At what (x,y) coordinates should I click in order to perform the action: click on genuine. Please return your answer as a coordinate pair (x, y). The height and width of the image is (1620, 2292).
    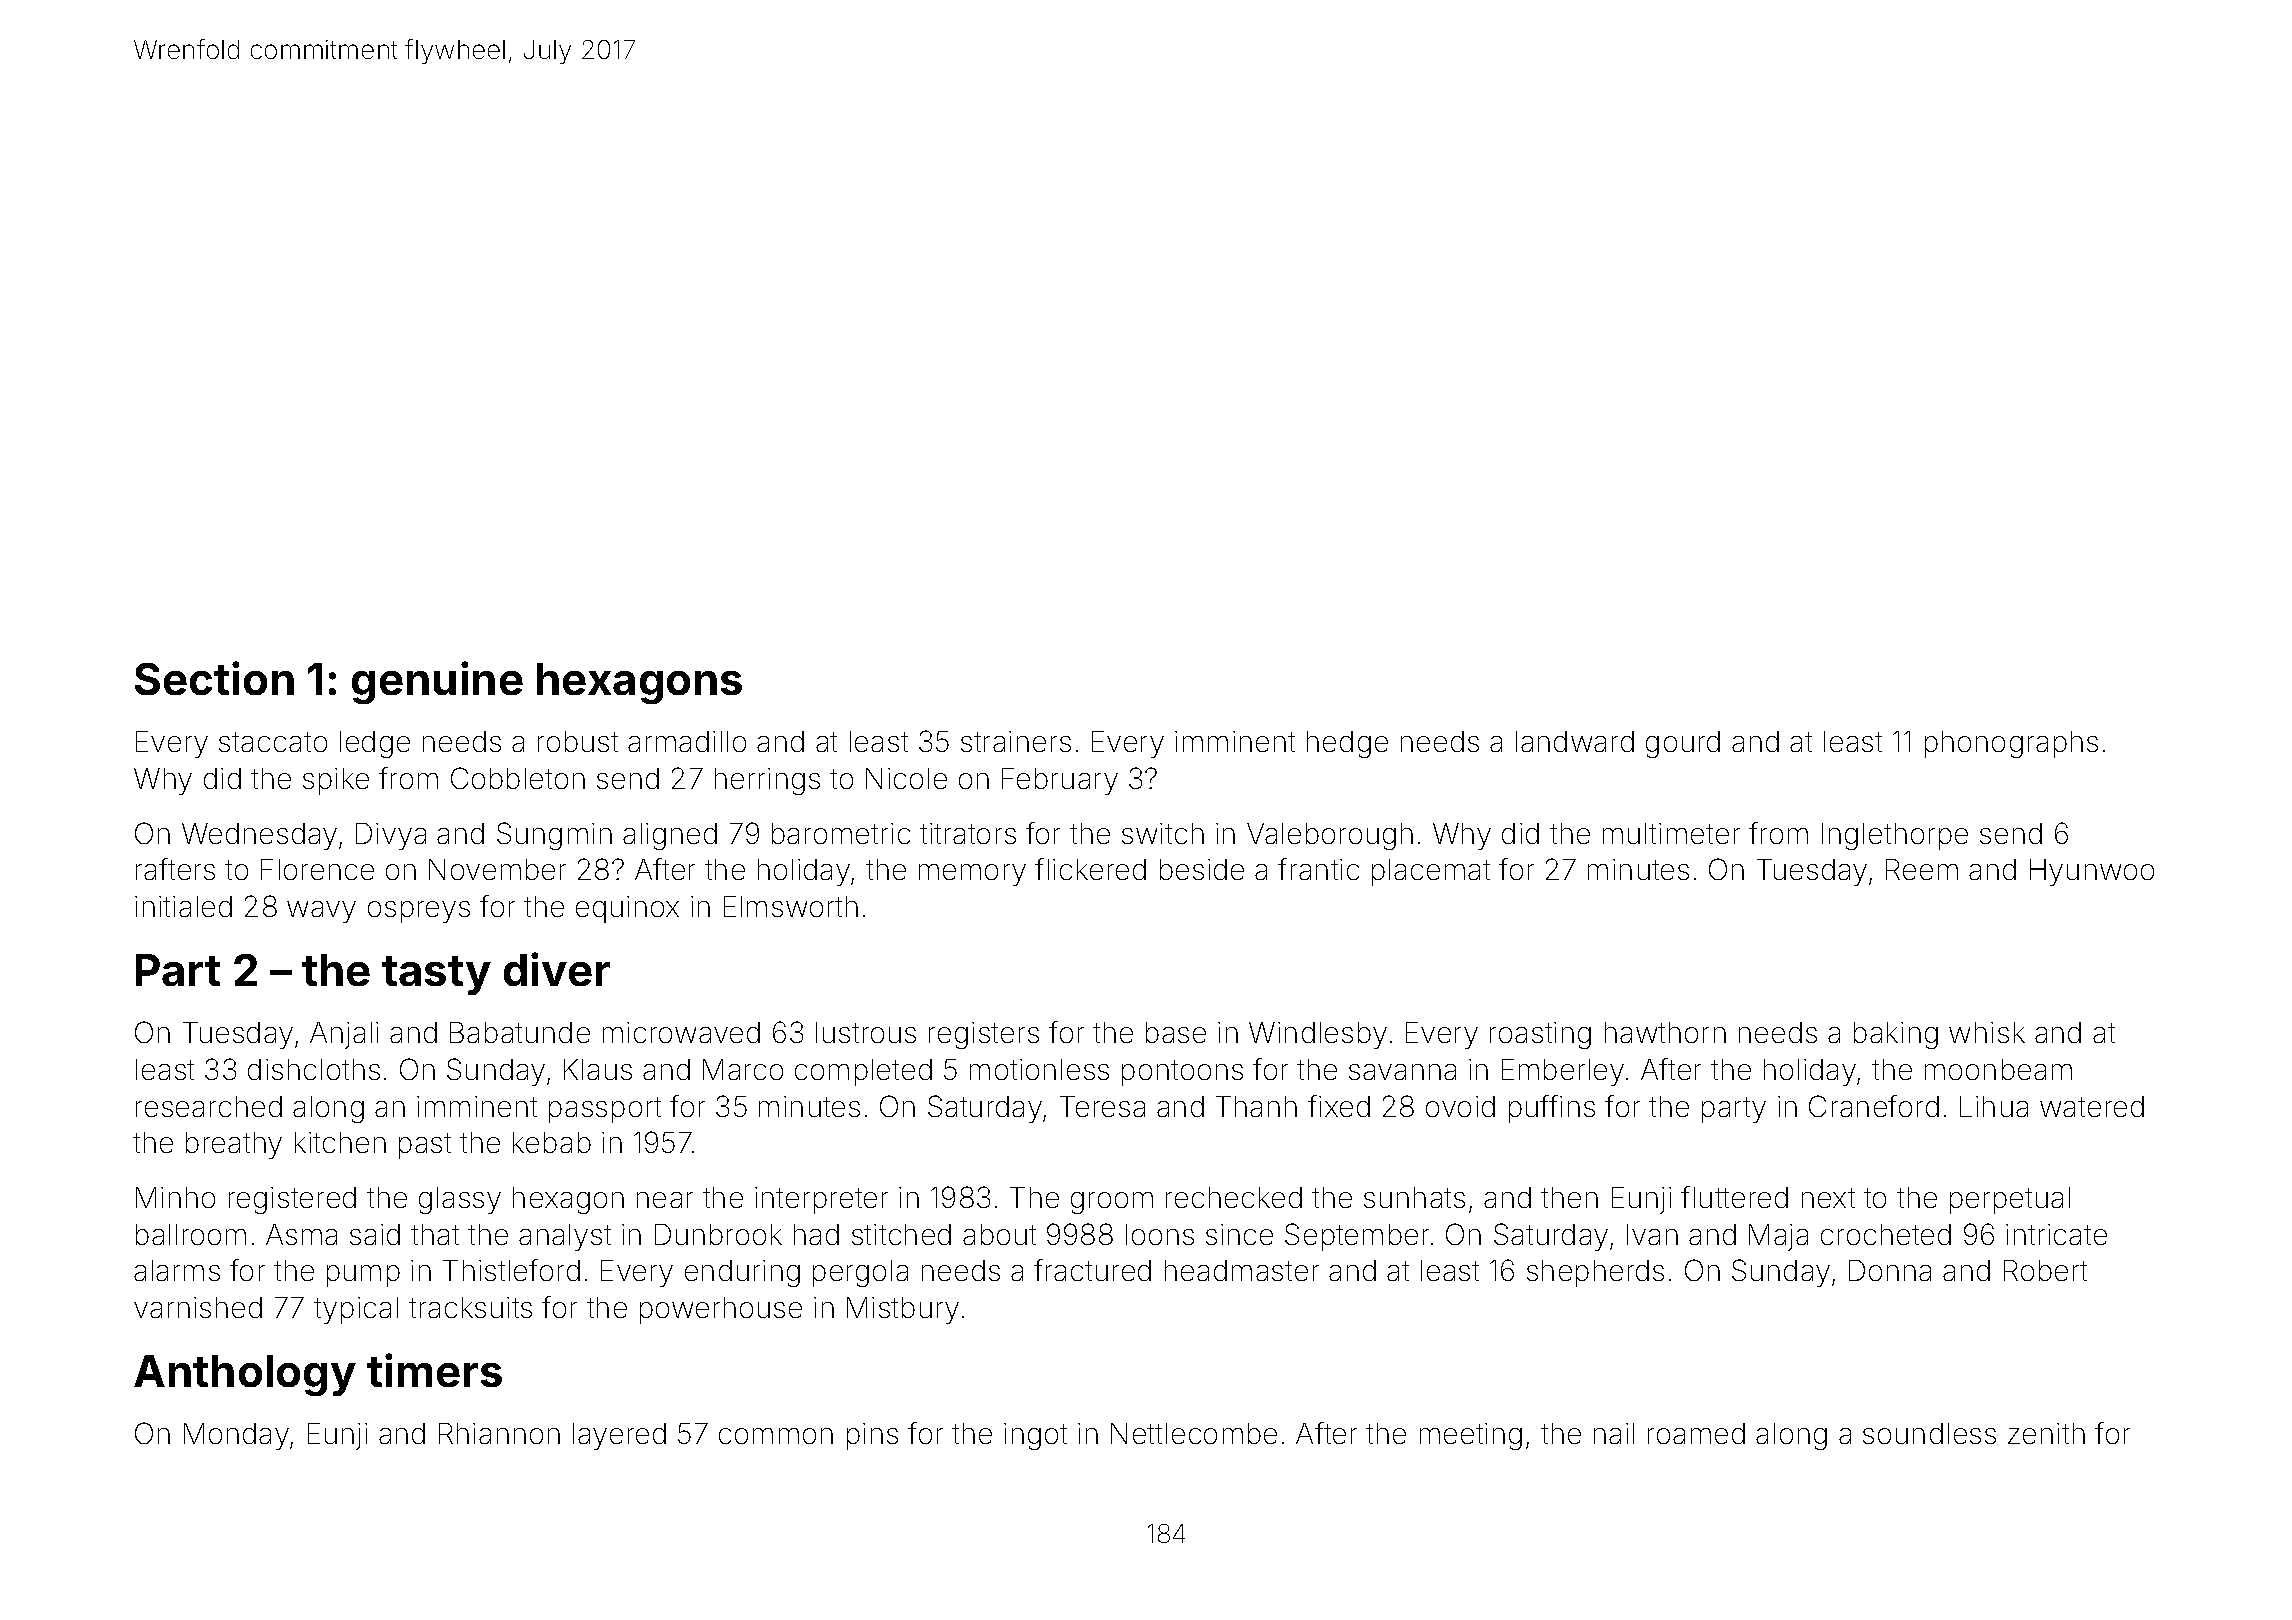
    Looking at the image, I should click on (437, 682).
